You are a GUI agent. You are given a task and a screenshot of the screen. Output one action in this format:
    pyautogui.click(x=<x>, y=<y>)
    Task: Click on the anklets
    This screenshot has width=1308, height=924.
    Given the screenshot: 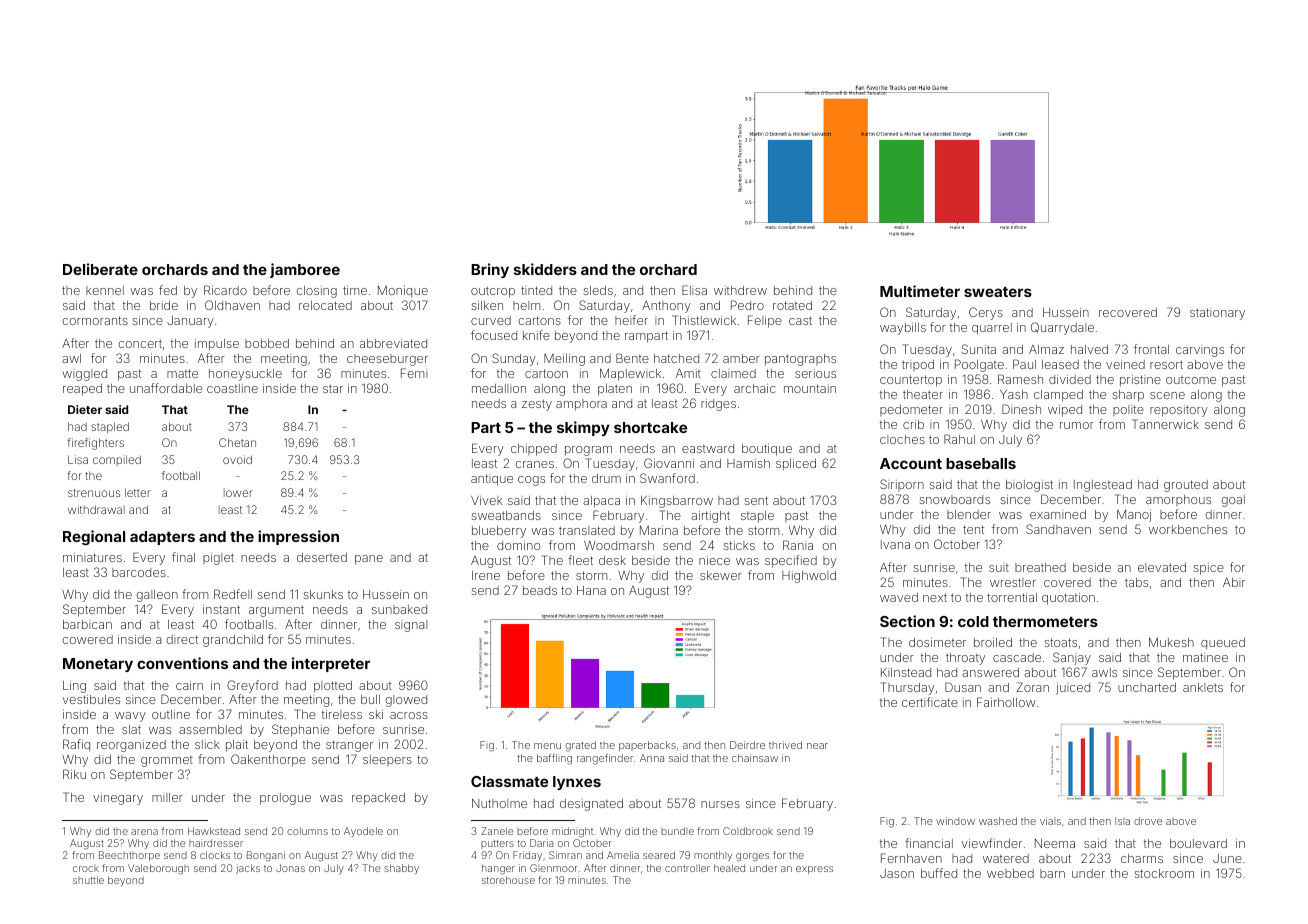 What is the action you would take?
    pyautogui.click(x=1203, y=687)
